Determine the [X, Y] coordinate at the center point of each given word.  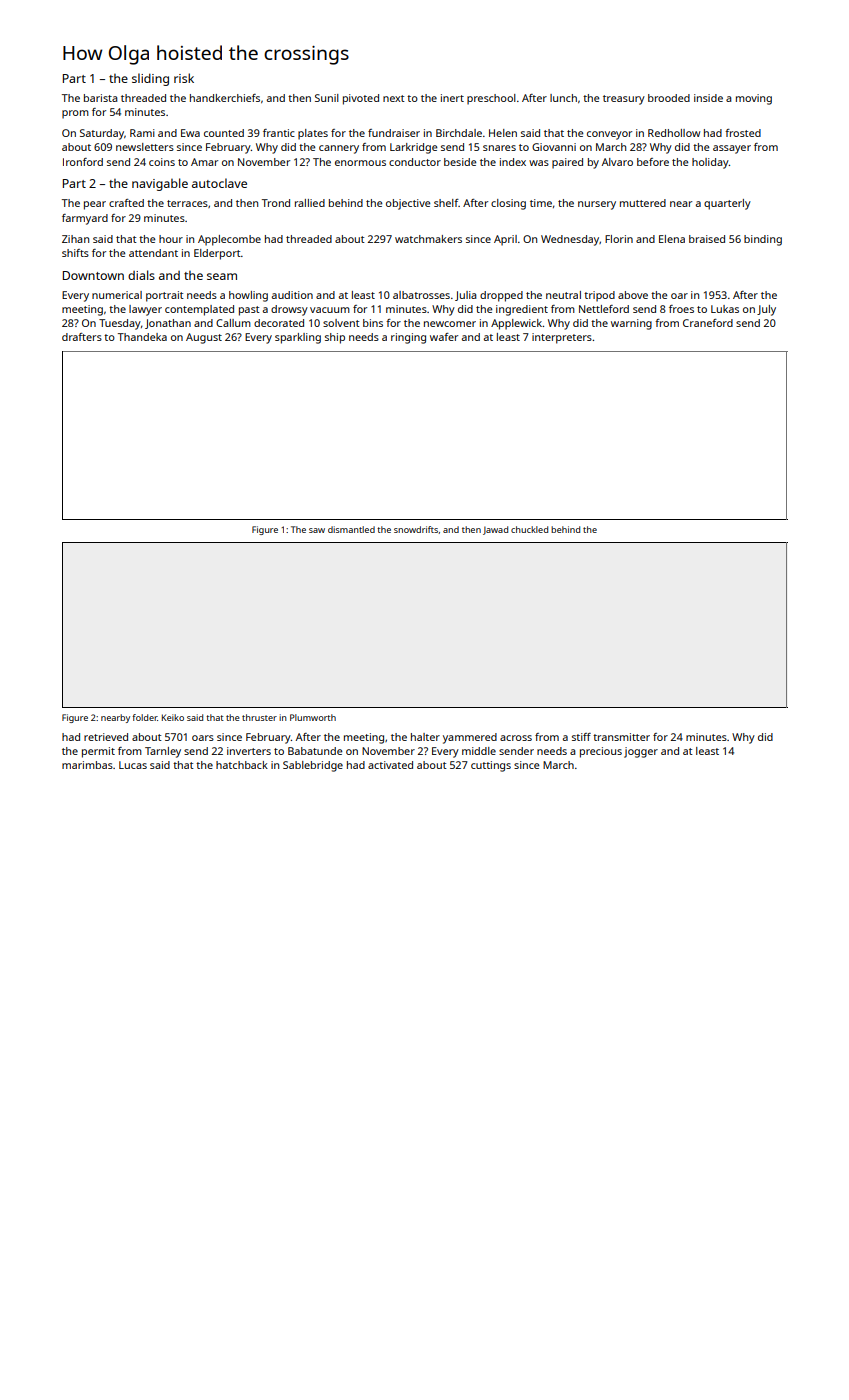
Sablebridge [313, 766]
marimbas [87, 765]
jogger [641, 752]
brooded [669, 98]
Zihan [75, 239]
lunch [563, 98]
